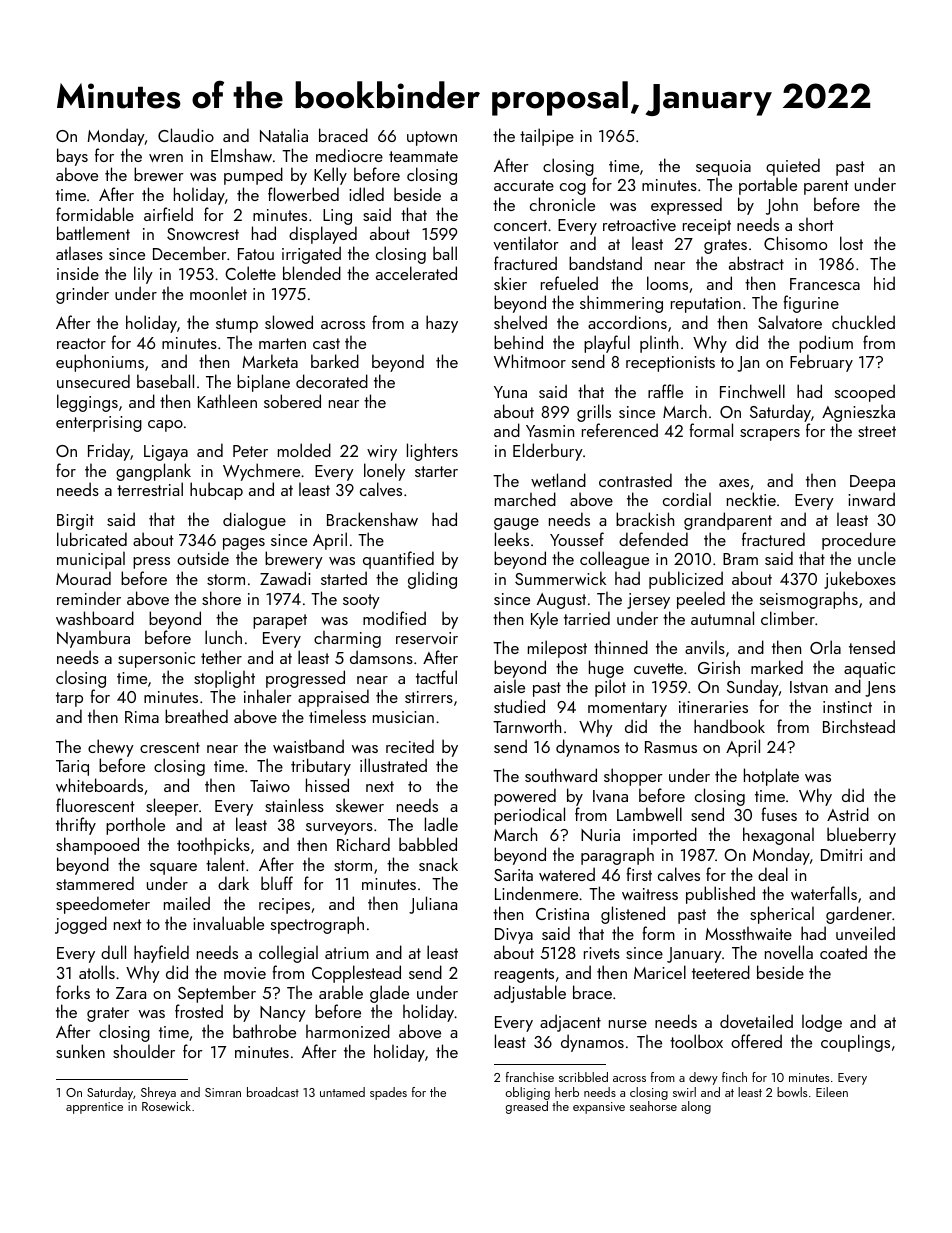  Describe the element at coordinates (573, 189) in the page. I see `cog` at that location.
